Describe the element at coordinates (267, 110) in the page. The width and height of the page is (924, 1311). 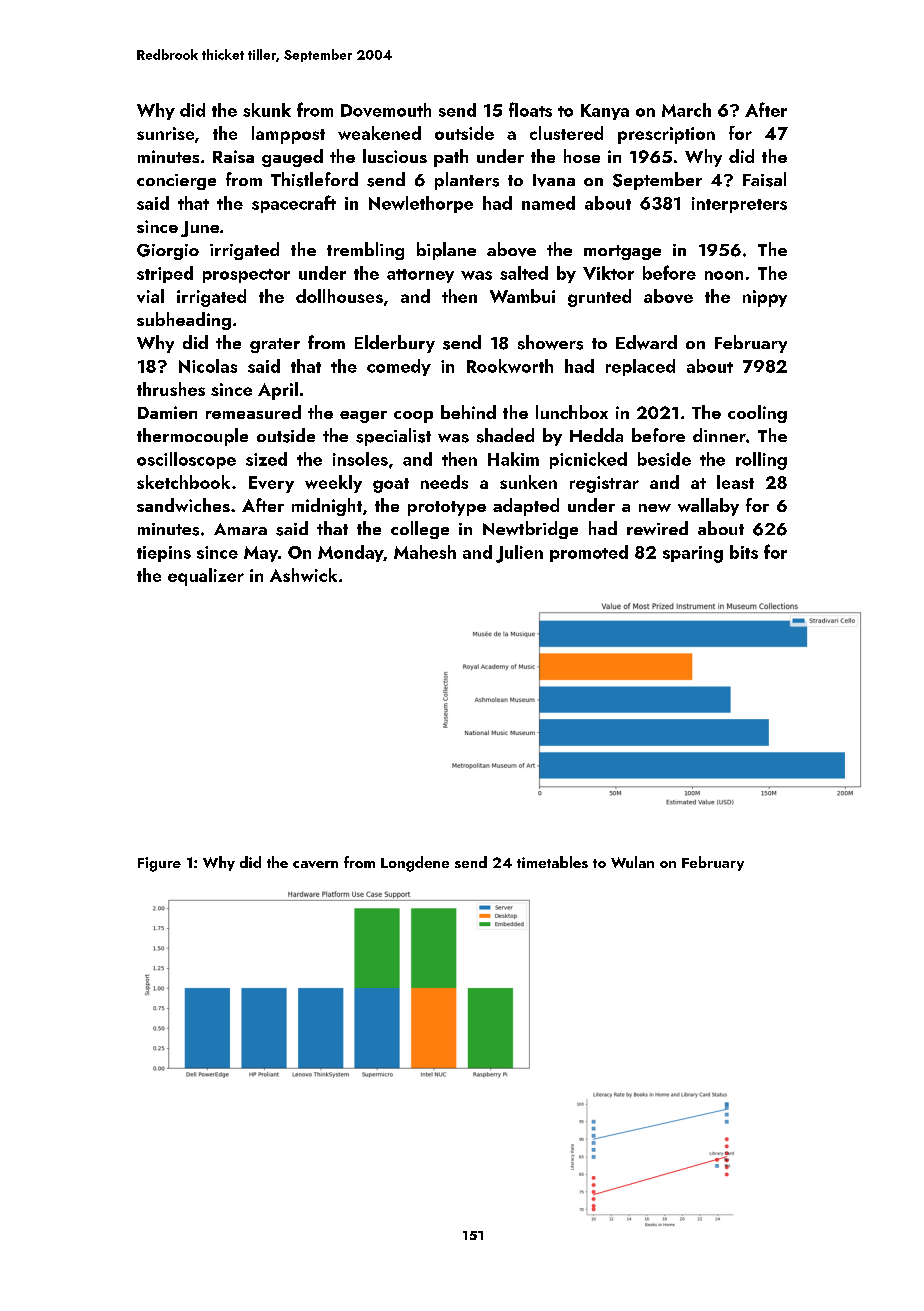
I see `skunk` at that location.
